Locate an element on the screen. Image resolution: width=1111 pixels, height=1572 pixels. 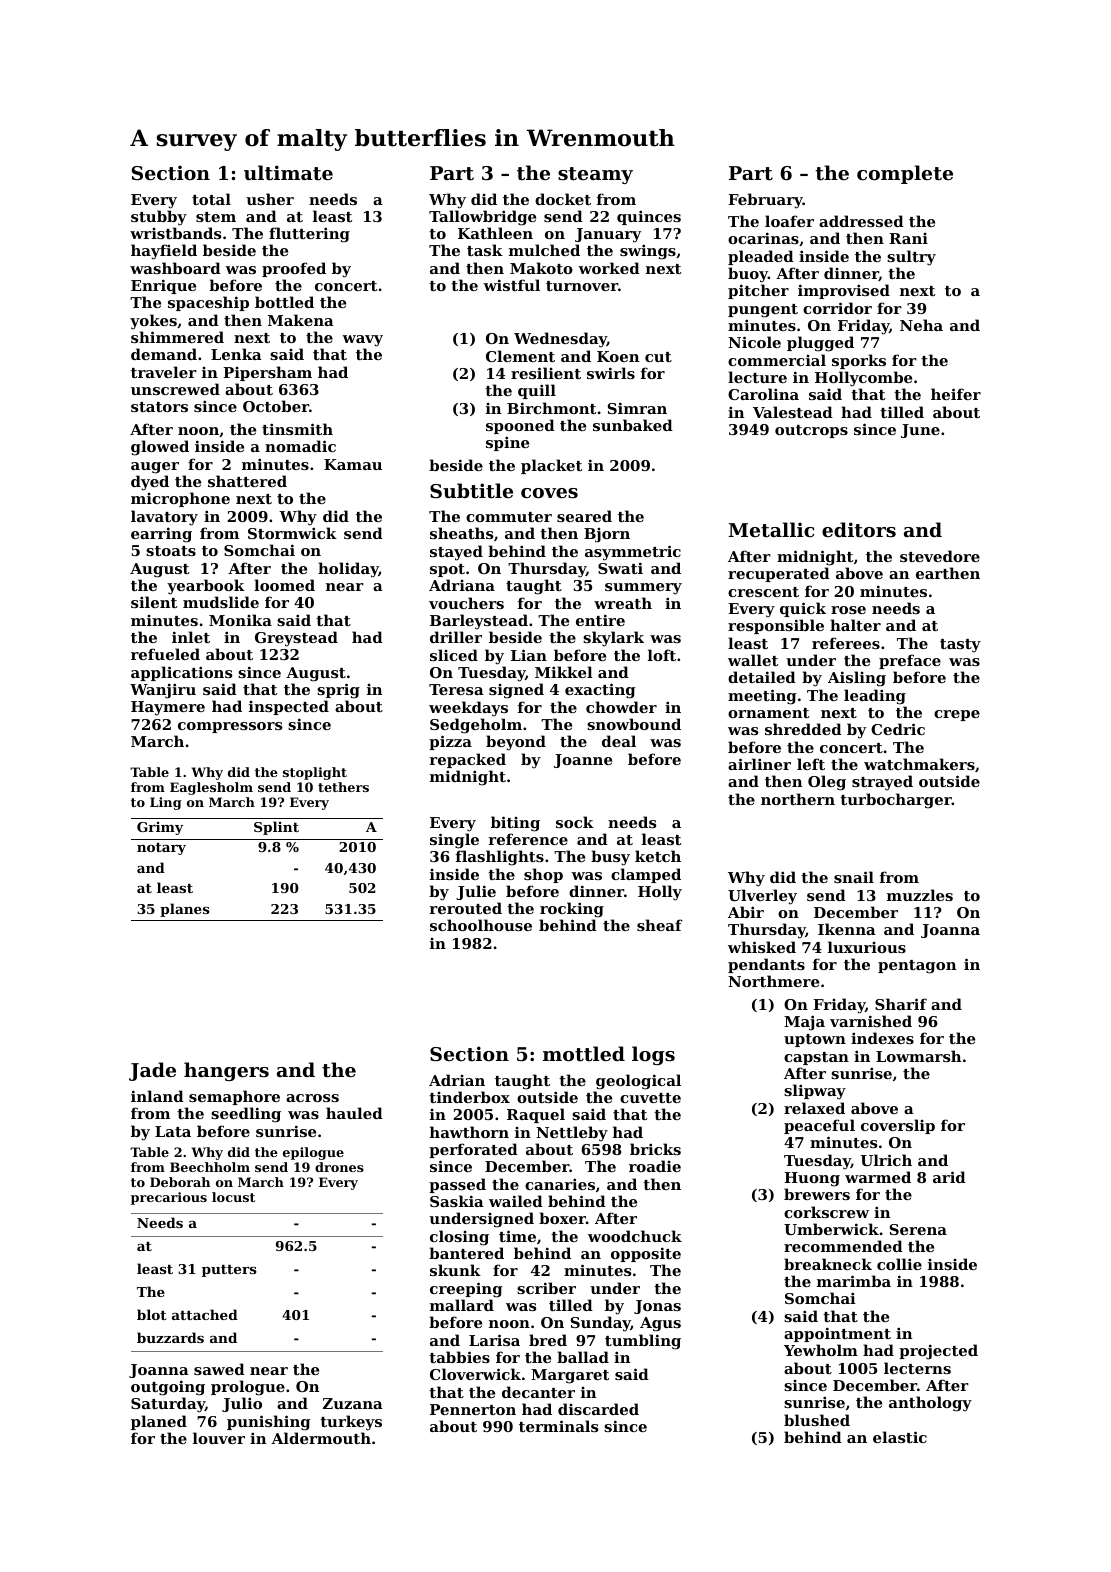
weekdays is located at coordinates (468, 709).
